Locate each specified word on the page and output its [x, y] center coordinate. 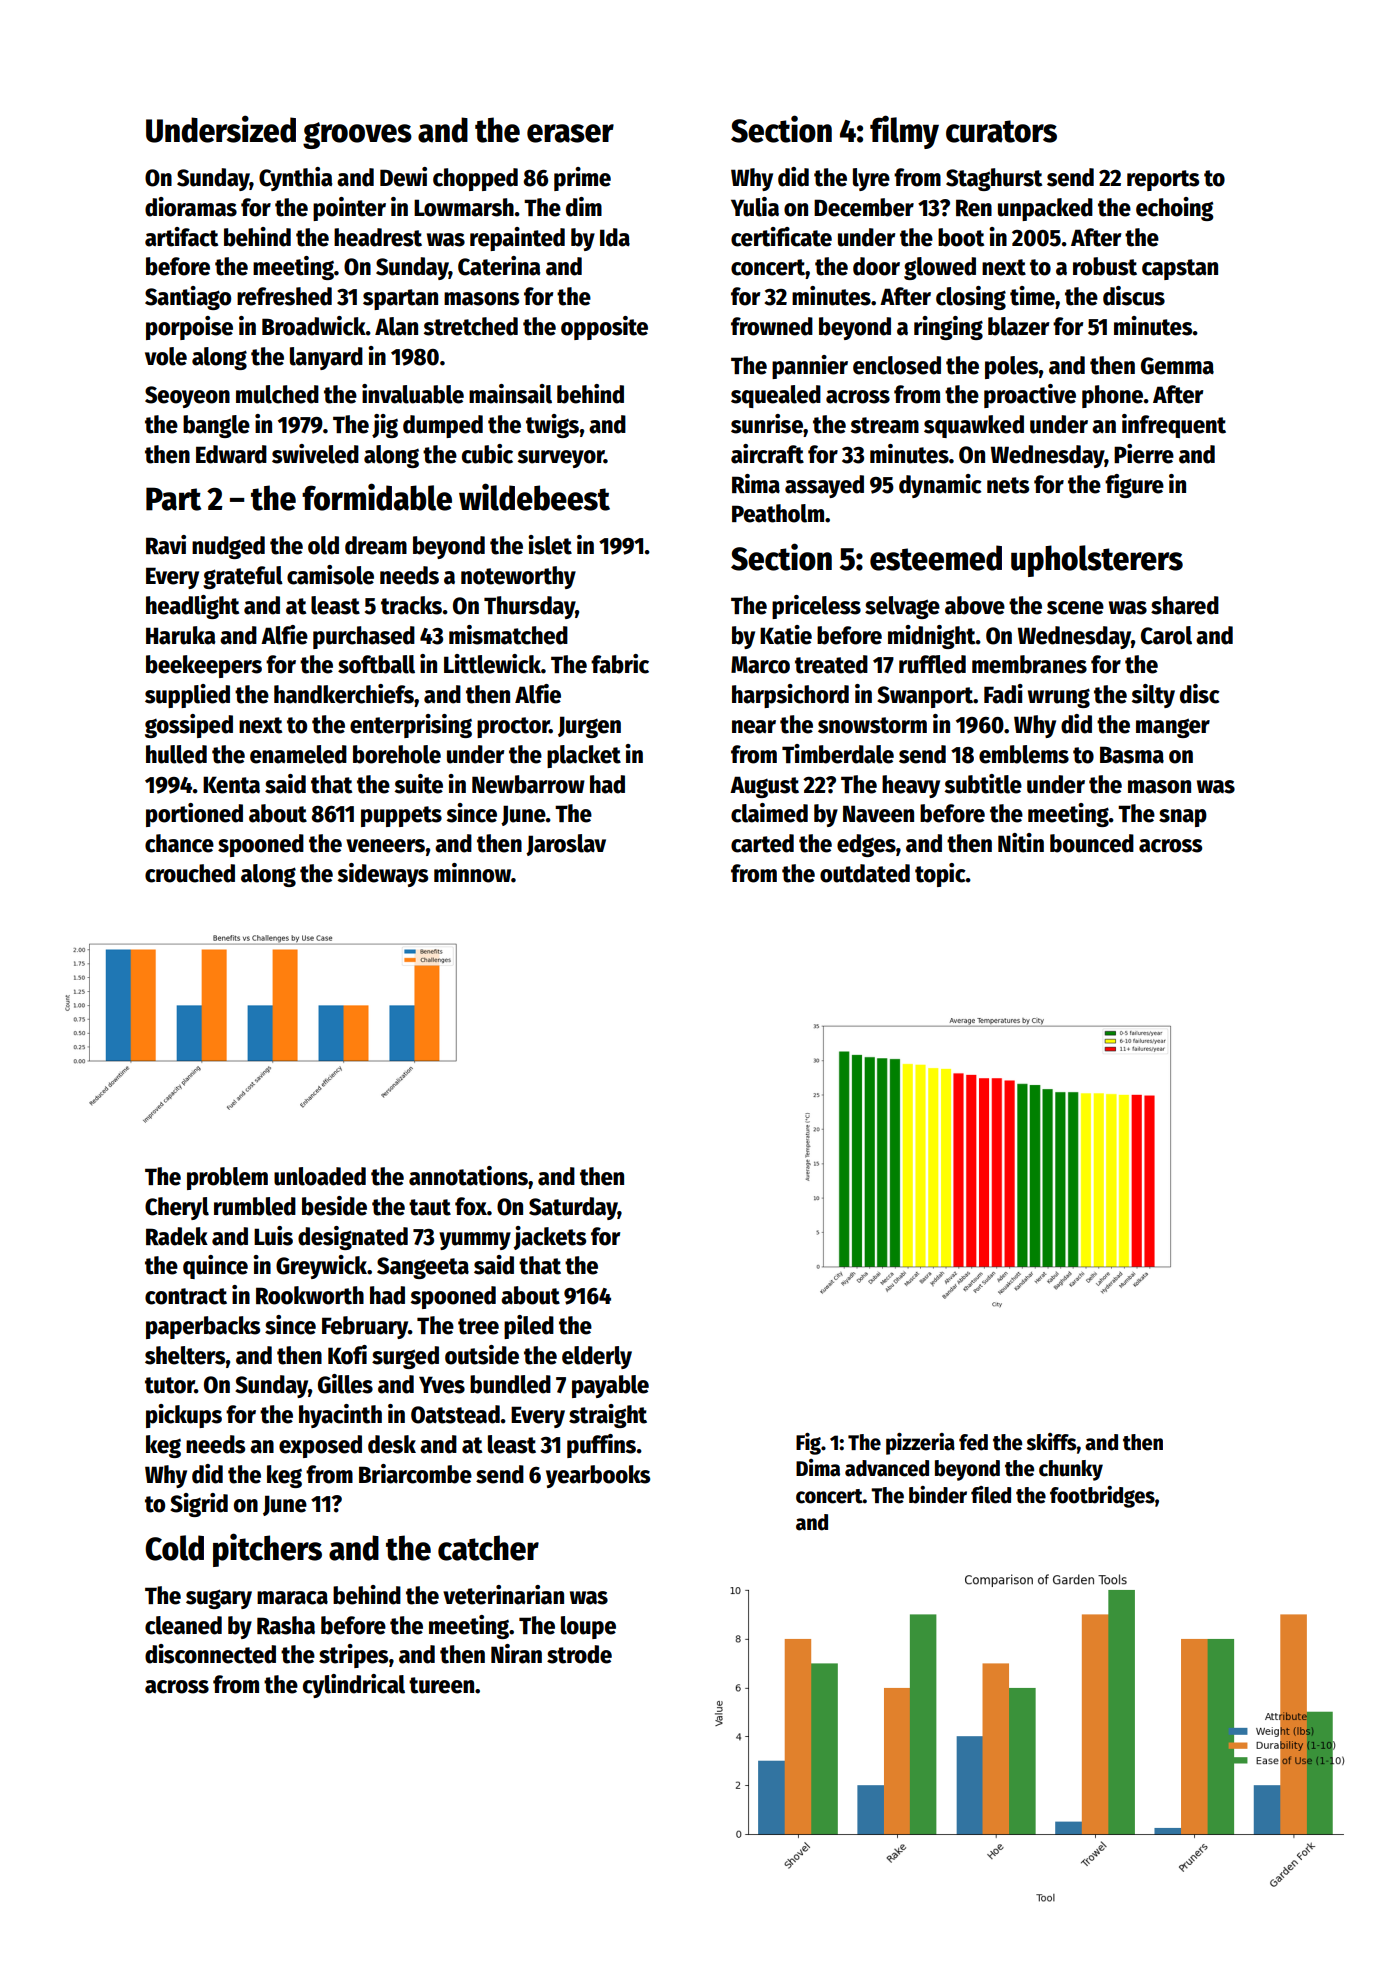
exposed [320, 1446]
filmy [904, 132]
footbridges [1102, 1497]
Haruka [180, 635]
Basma [1132, 755]
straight [608, 1416]
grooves [357, 135]
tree [478, 1326]
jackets [549, 1238]
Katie [786, 635]
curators [1001, 131]
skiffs [1051, 1442]
